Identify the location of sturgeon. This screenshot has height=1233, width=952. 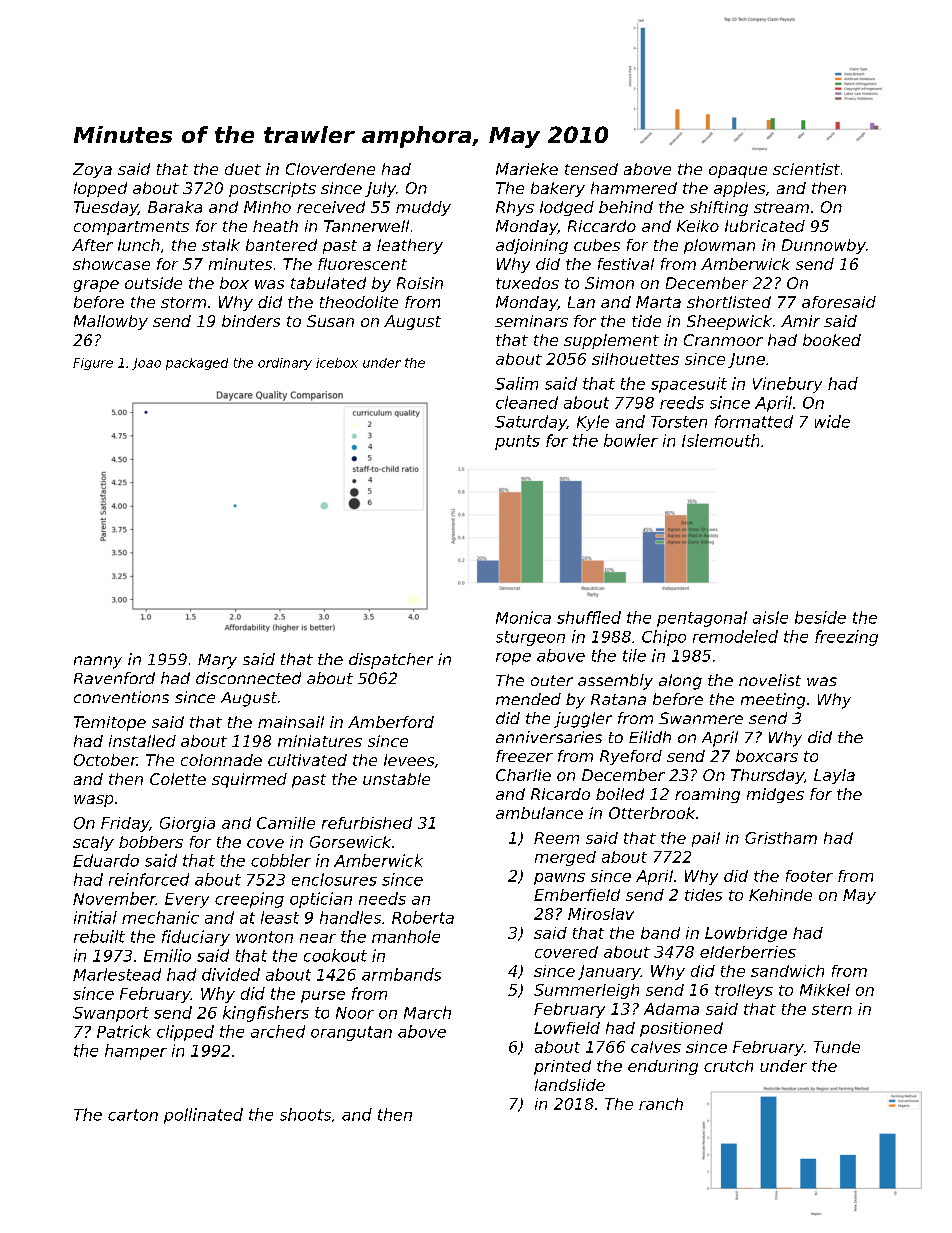
(530, 638).
